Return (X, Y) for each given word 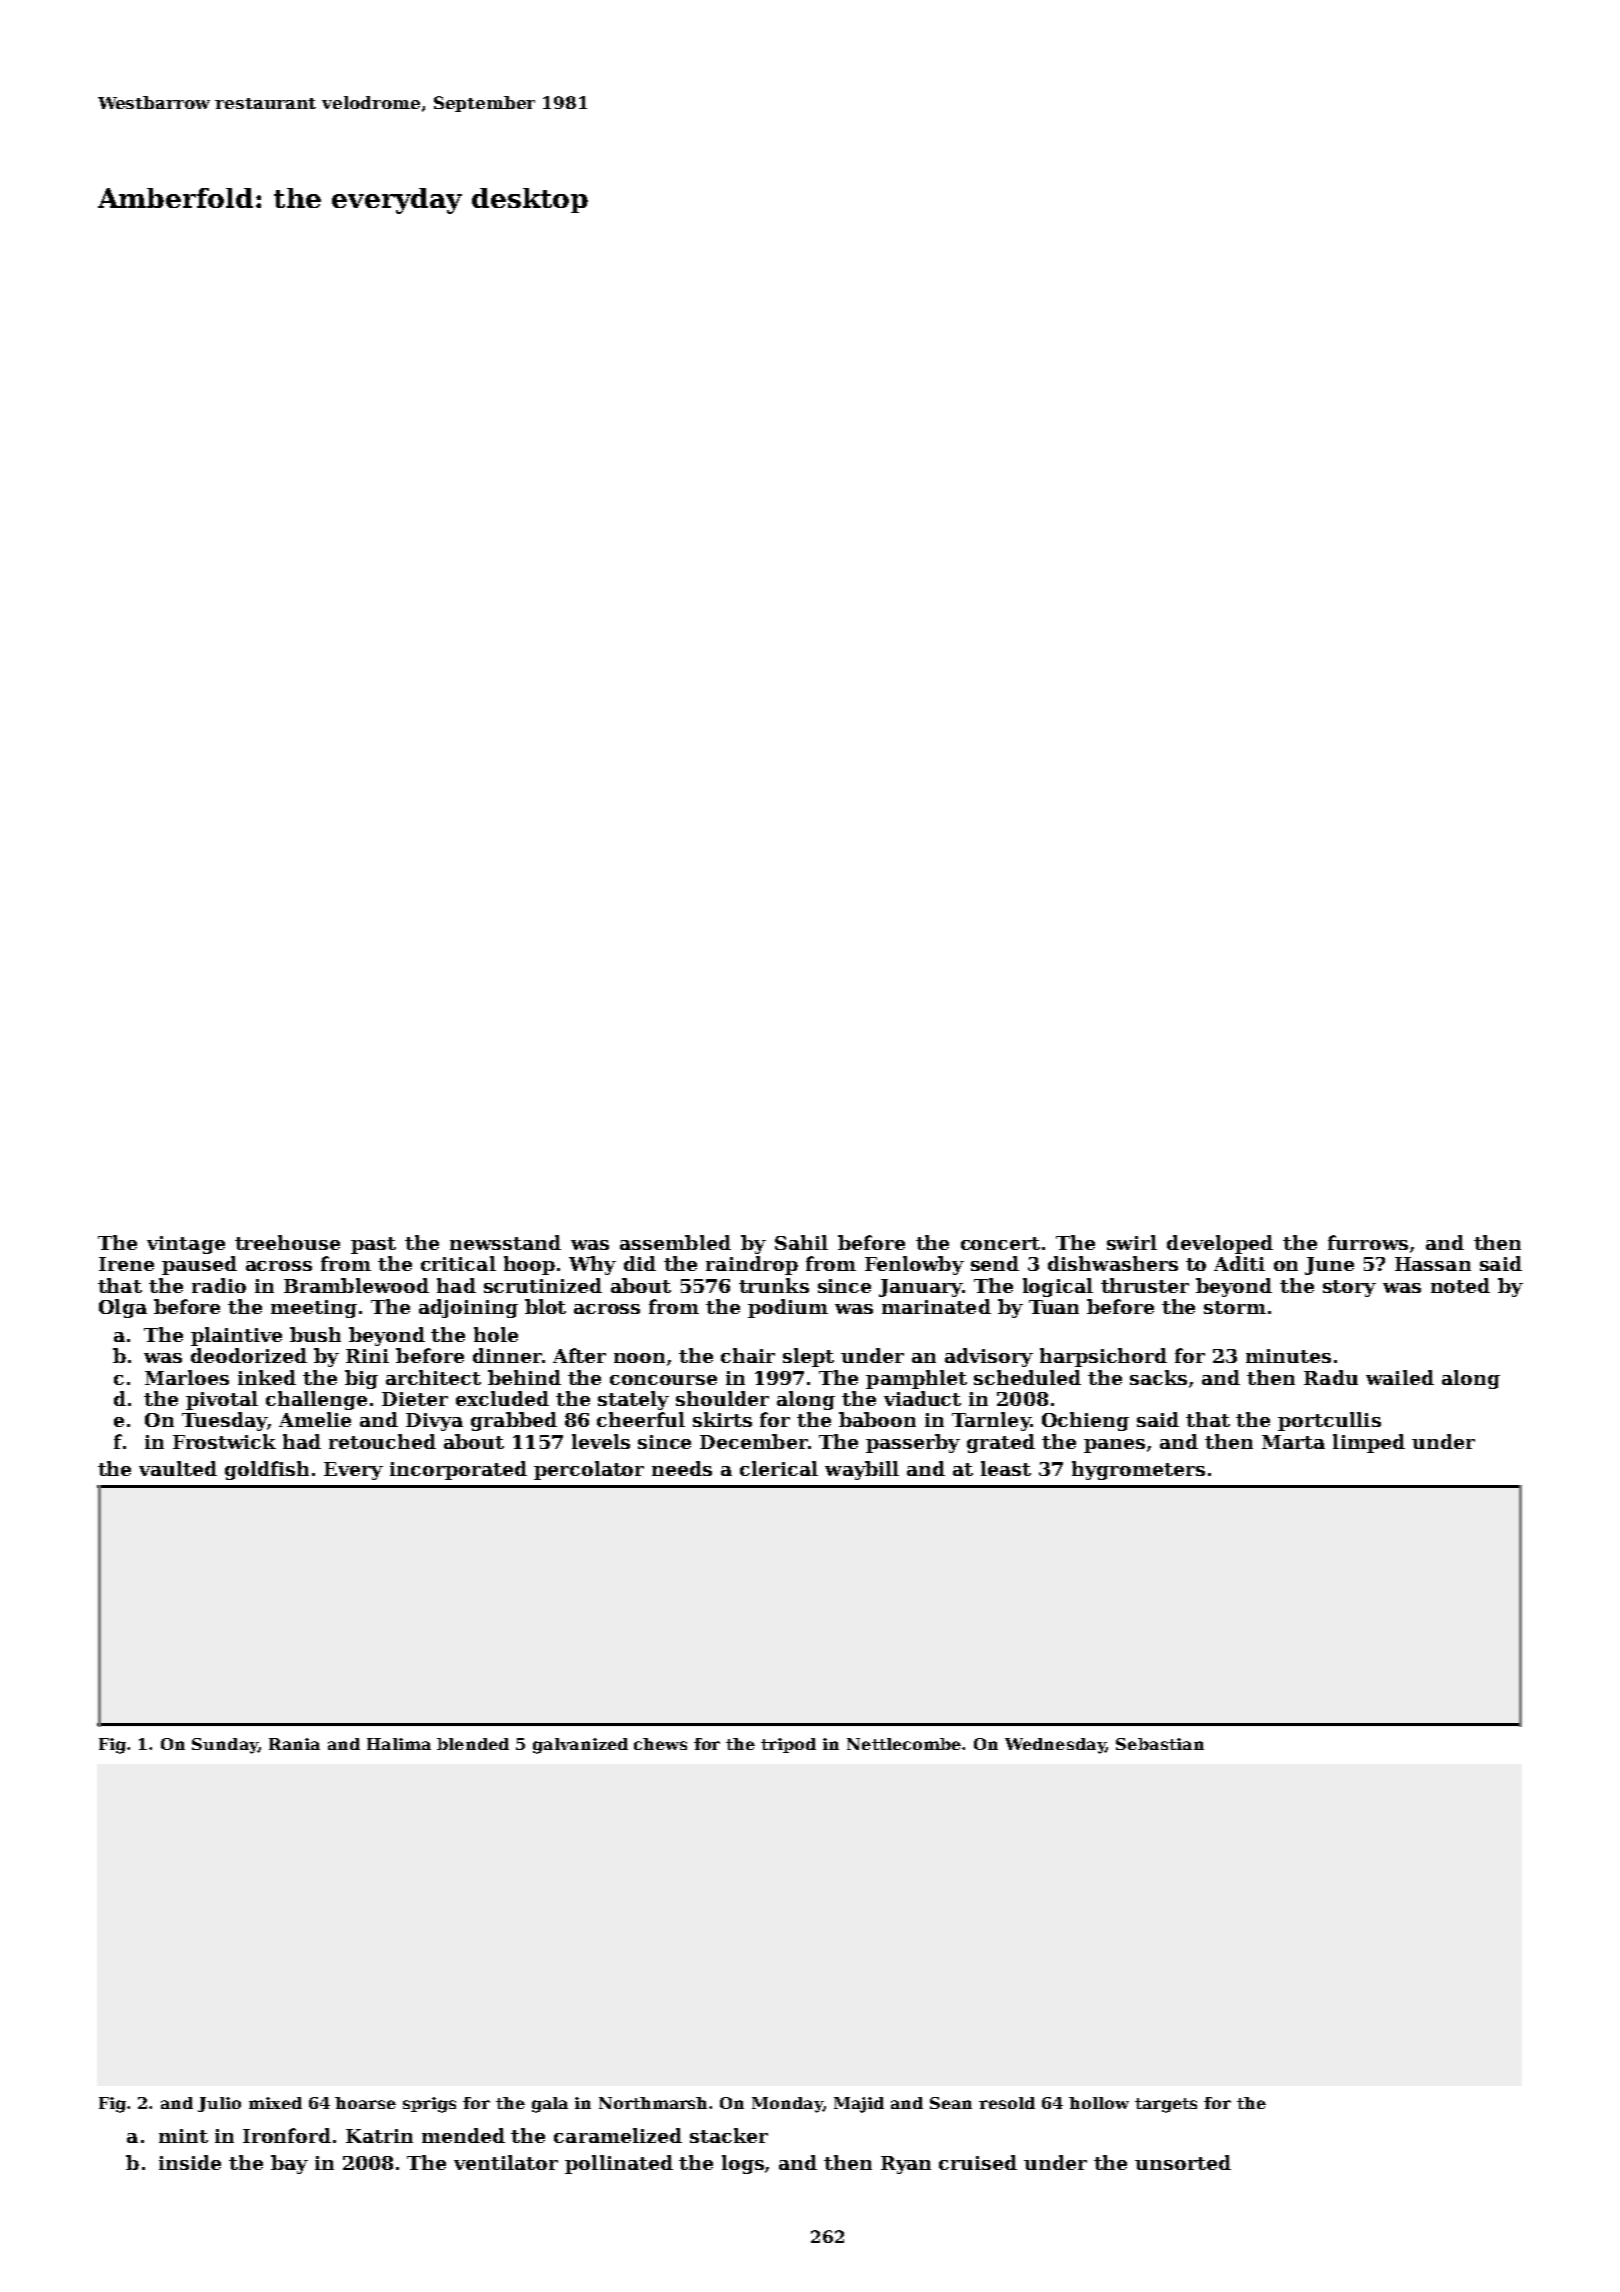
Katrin (379, 2136)
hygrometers (1138, 1470)
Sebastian (1160, 1744)
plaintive (236, 1336)
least (1006, 1468)
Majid (859, 2105)
